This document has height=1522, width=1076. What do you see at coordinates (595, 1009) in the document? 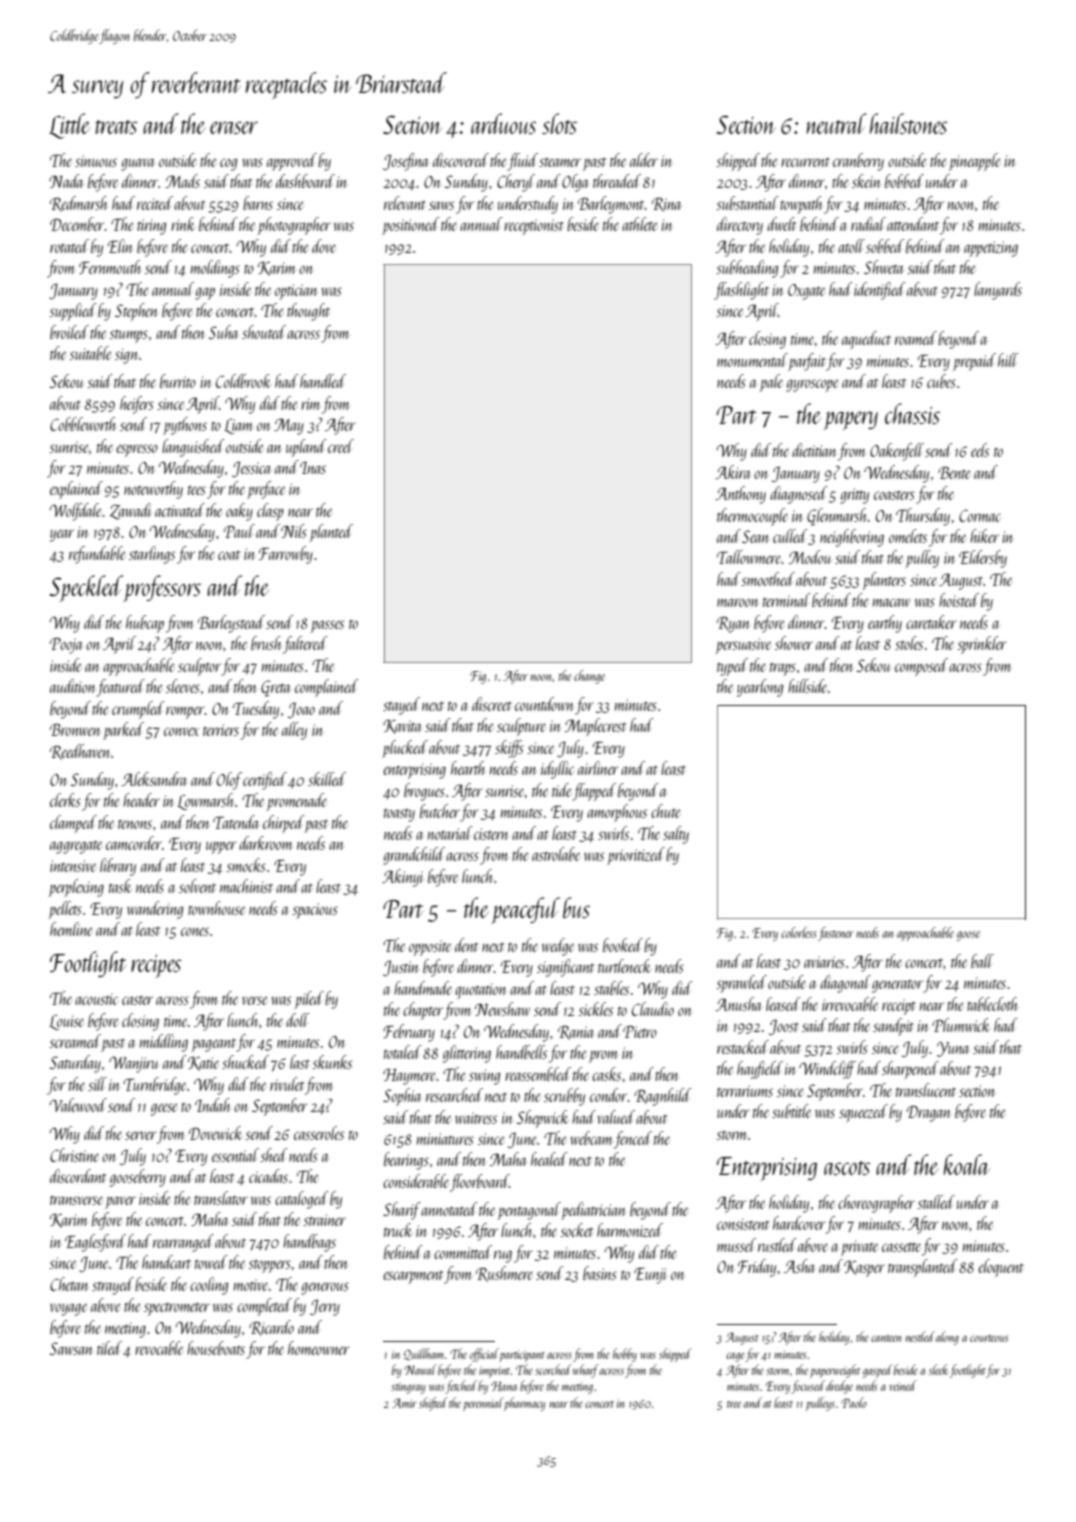
I see `sickles` at bounding box center [595, 1009].
